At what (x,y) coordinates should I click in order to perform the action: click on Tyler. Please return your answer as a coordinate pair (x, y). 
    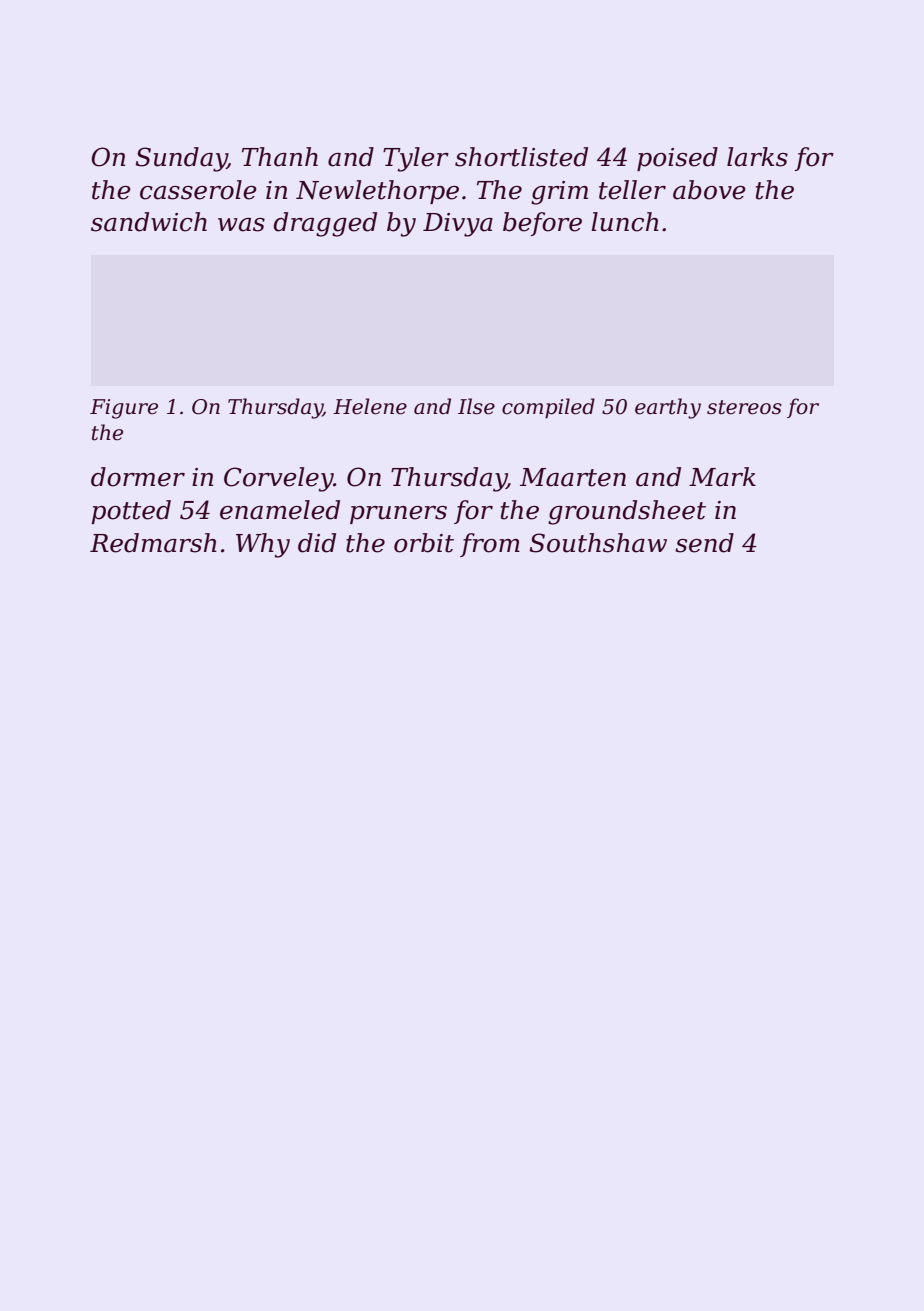
    Looking at the image, I should click on (416, 159).
